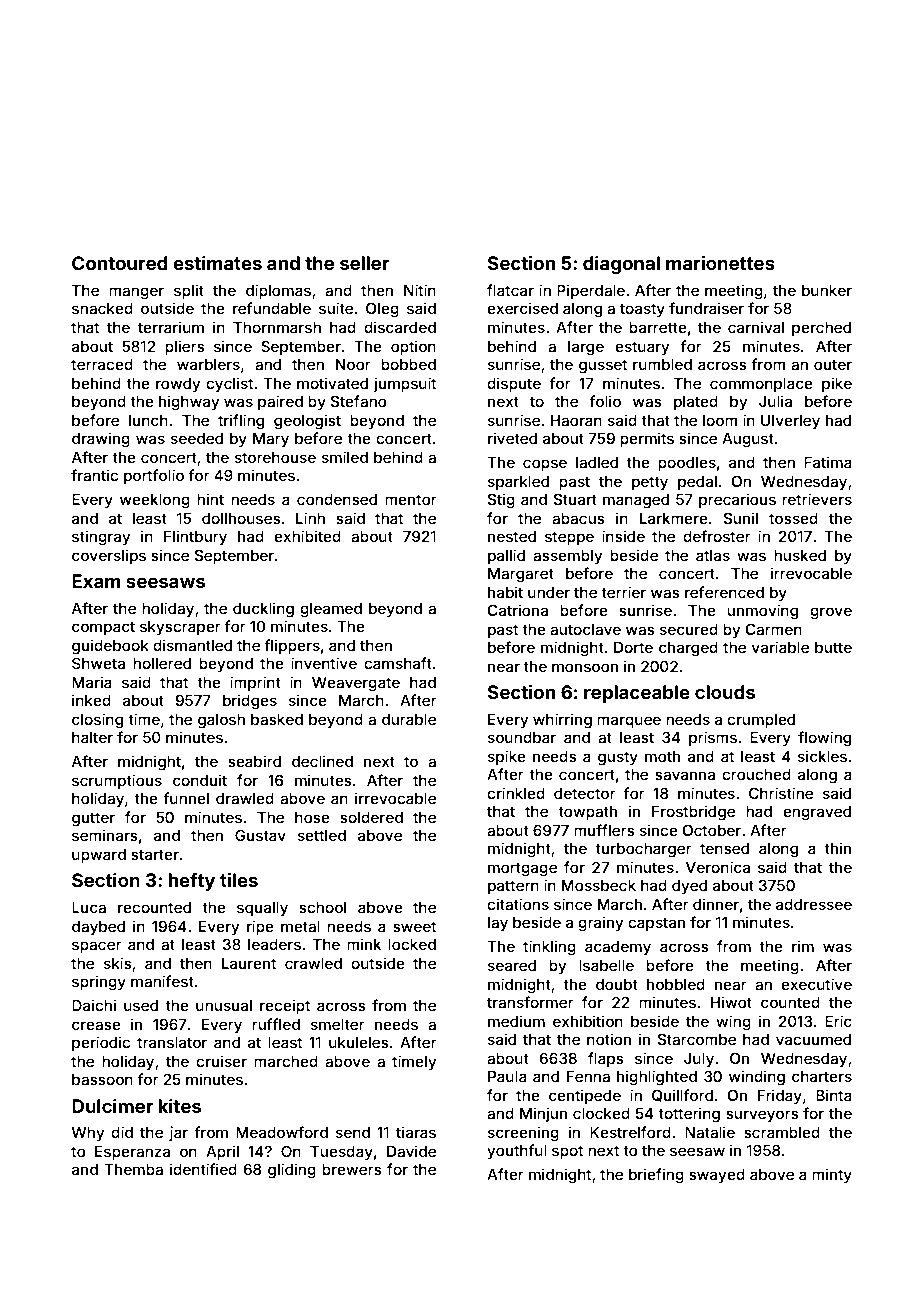 This document has height=1314, width=924. What do you see at coordinates (133, 1169) in the document?
I see `Themba` at bounding box center [133, 1169].
